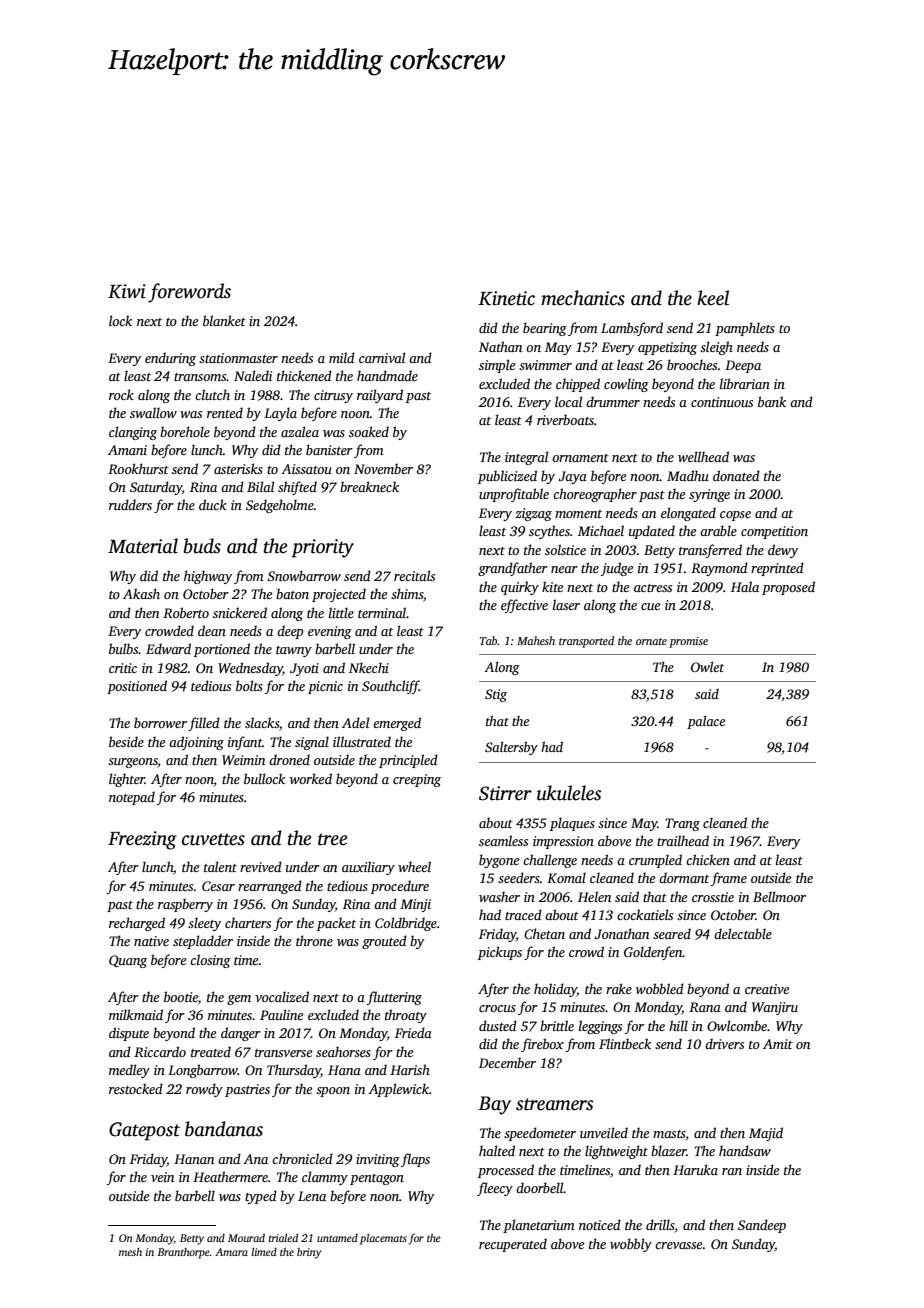 The image size is (924, 1308). Describe the element at coordinates (130, 1252) in the screenshot. I see `mesh` at that location.
